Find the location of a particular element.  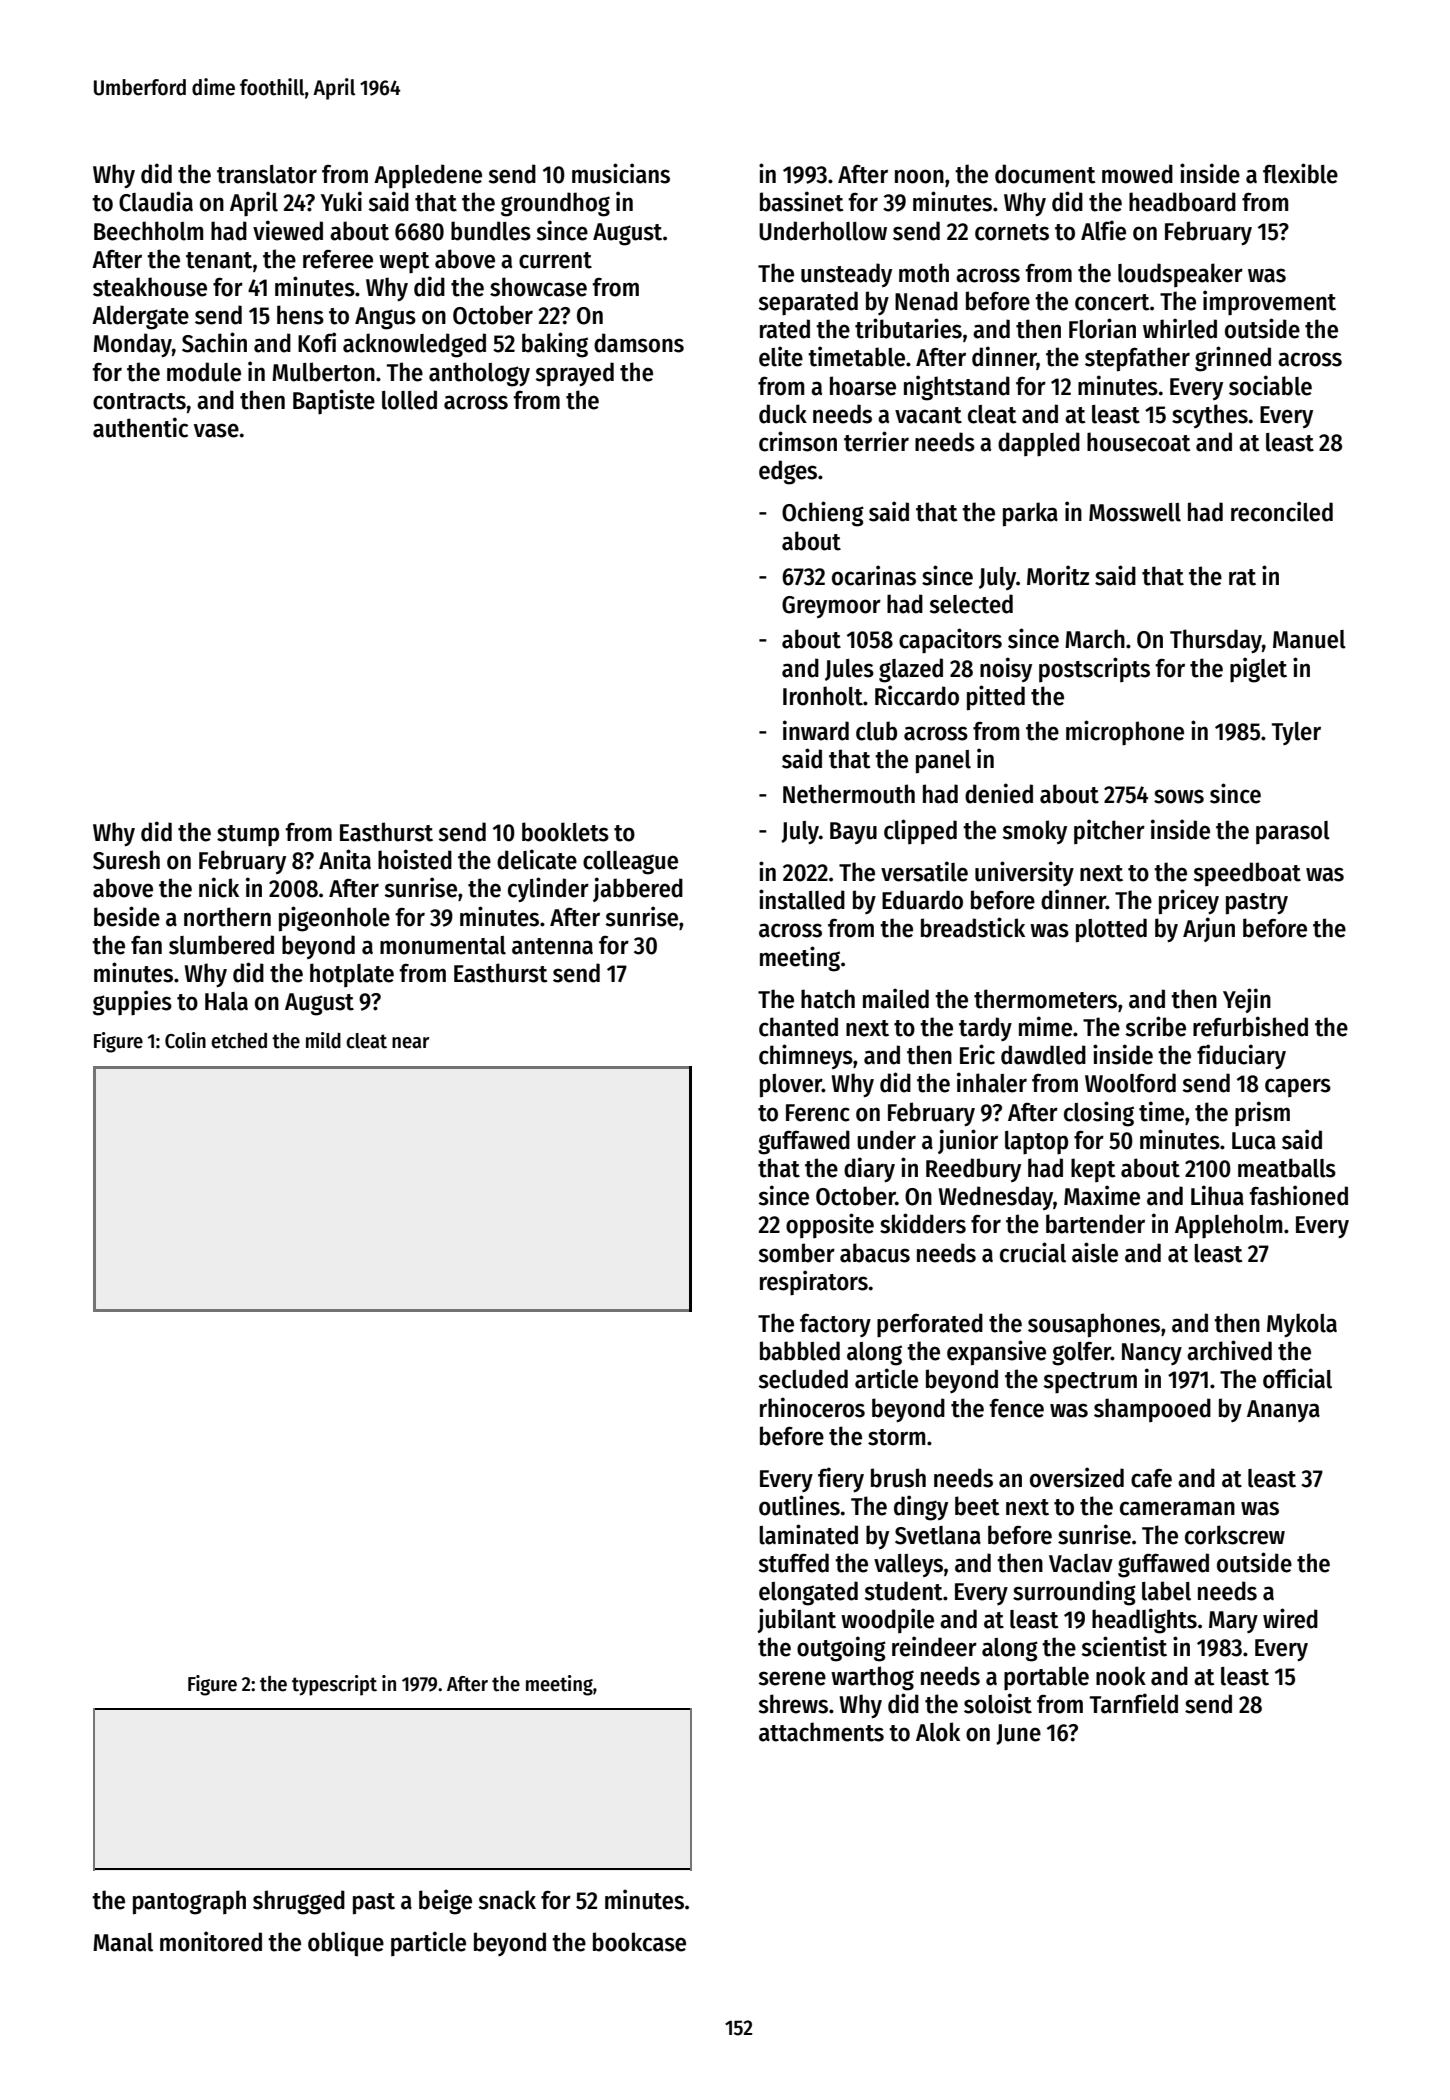

Manal is located at coordinates (123, 1942).
